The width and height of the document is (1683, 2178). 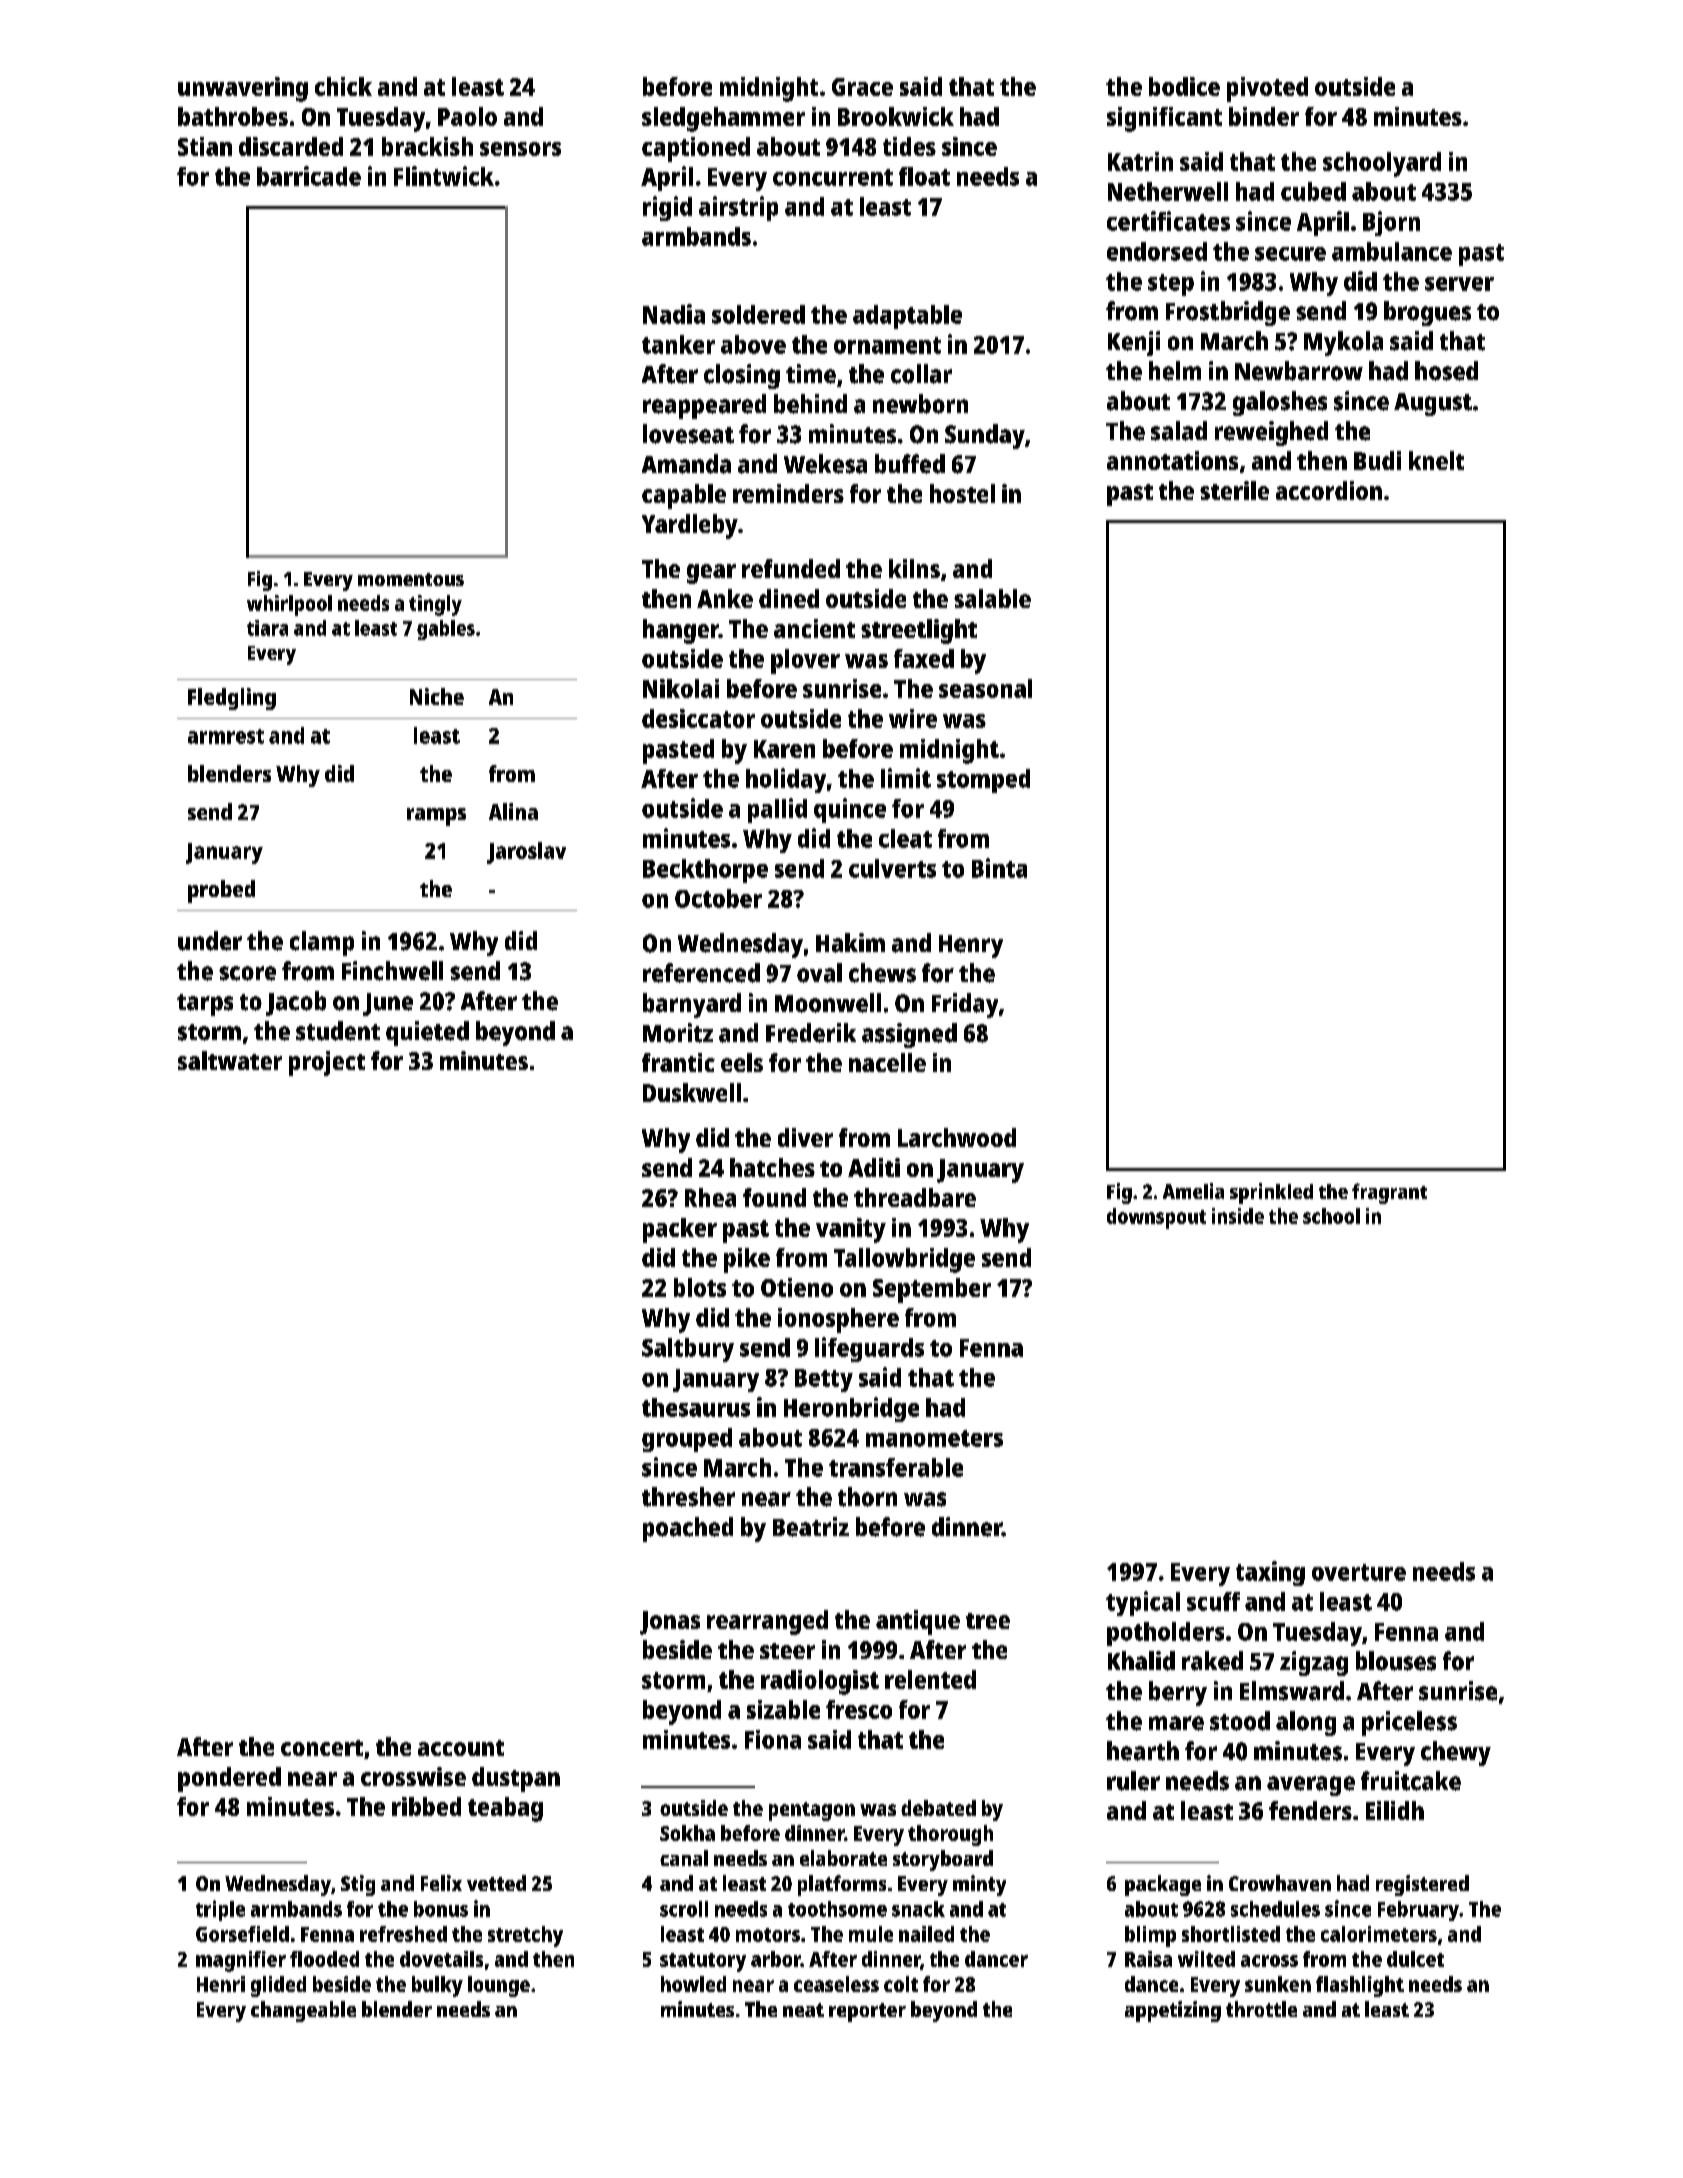 I want to click on Grace, so click(x=862, y=87).
